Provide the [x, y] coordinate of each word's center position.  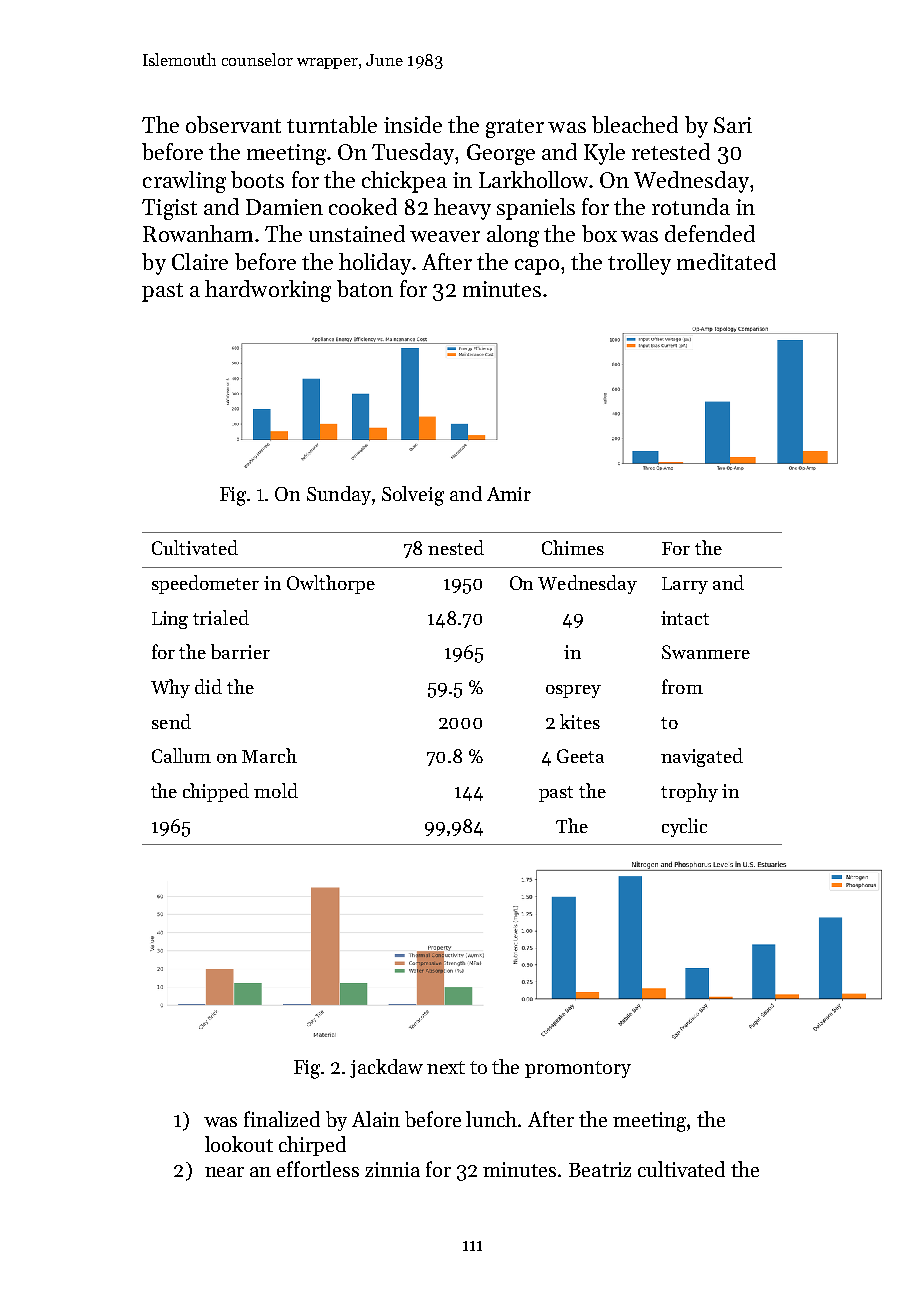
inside [413, 124]
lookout [239, 1144]
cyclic [684, 827]
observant [233, 124]
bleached [635, 124]
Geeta [580, 756]
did [208, 686]
